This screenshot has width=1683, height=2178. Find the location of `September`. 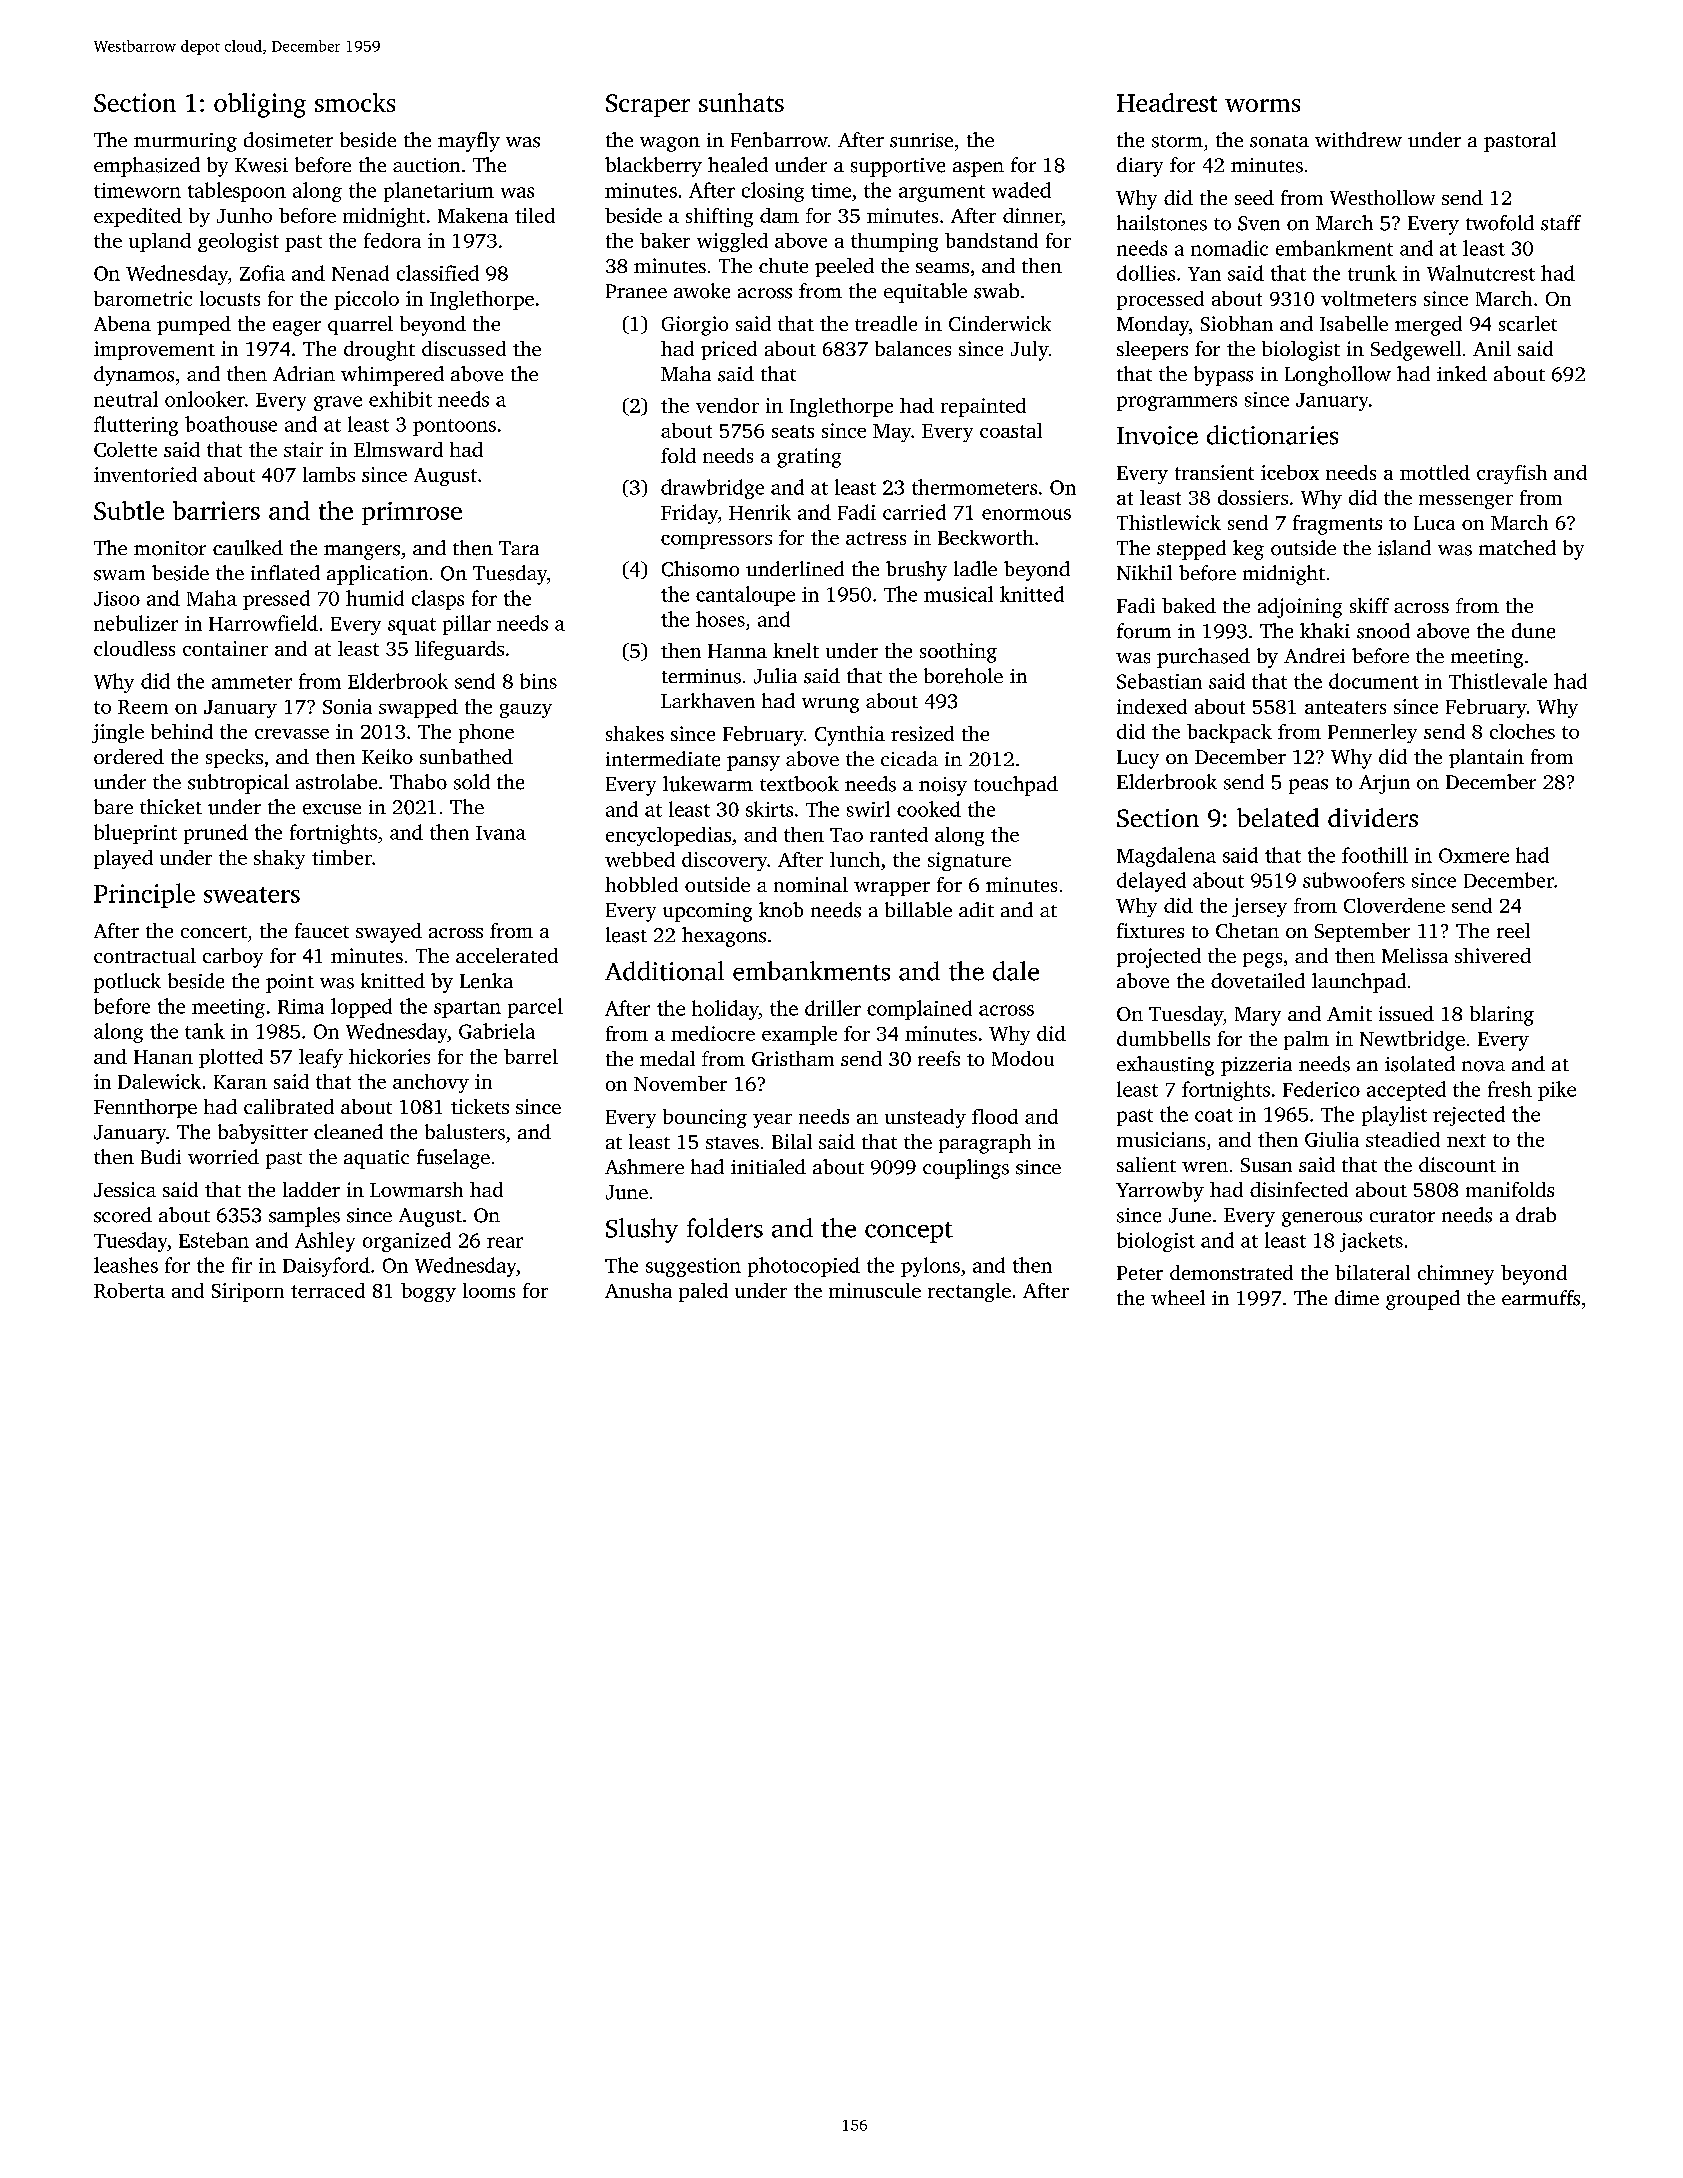

September is located at coordinates (1362, 932).
